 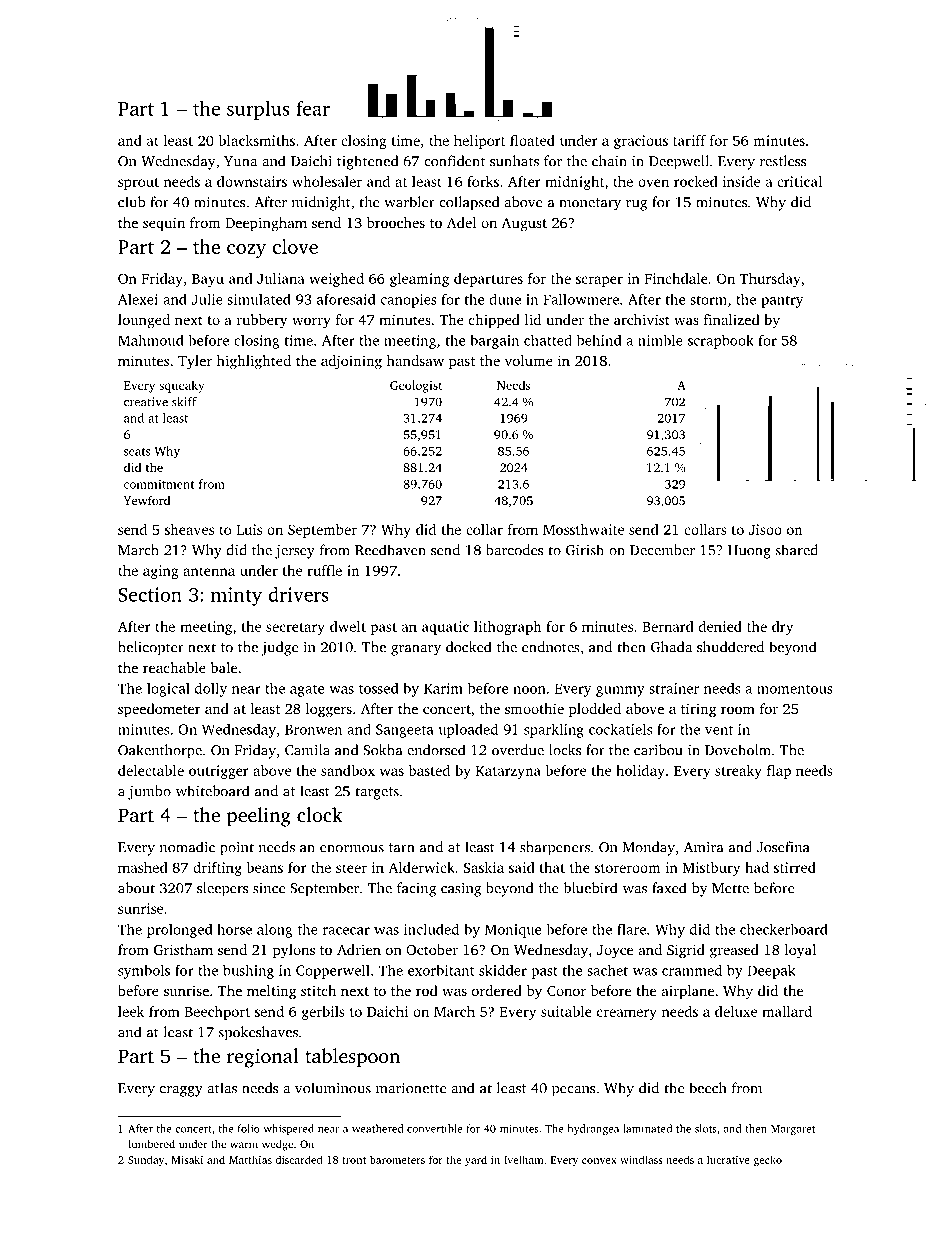 What do you see at coordinates (585, 550) in the screenshot?
I see `Girish` at bounding box center [585, 550].
